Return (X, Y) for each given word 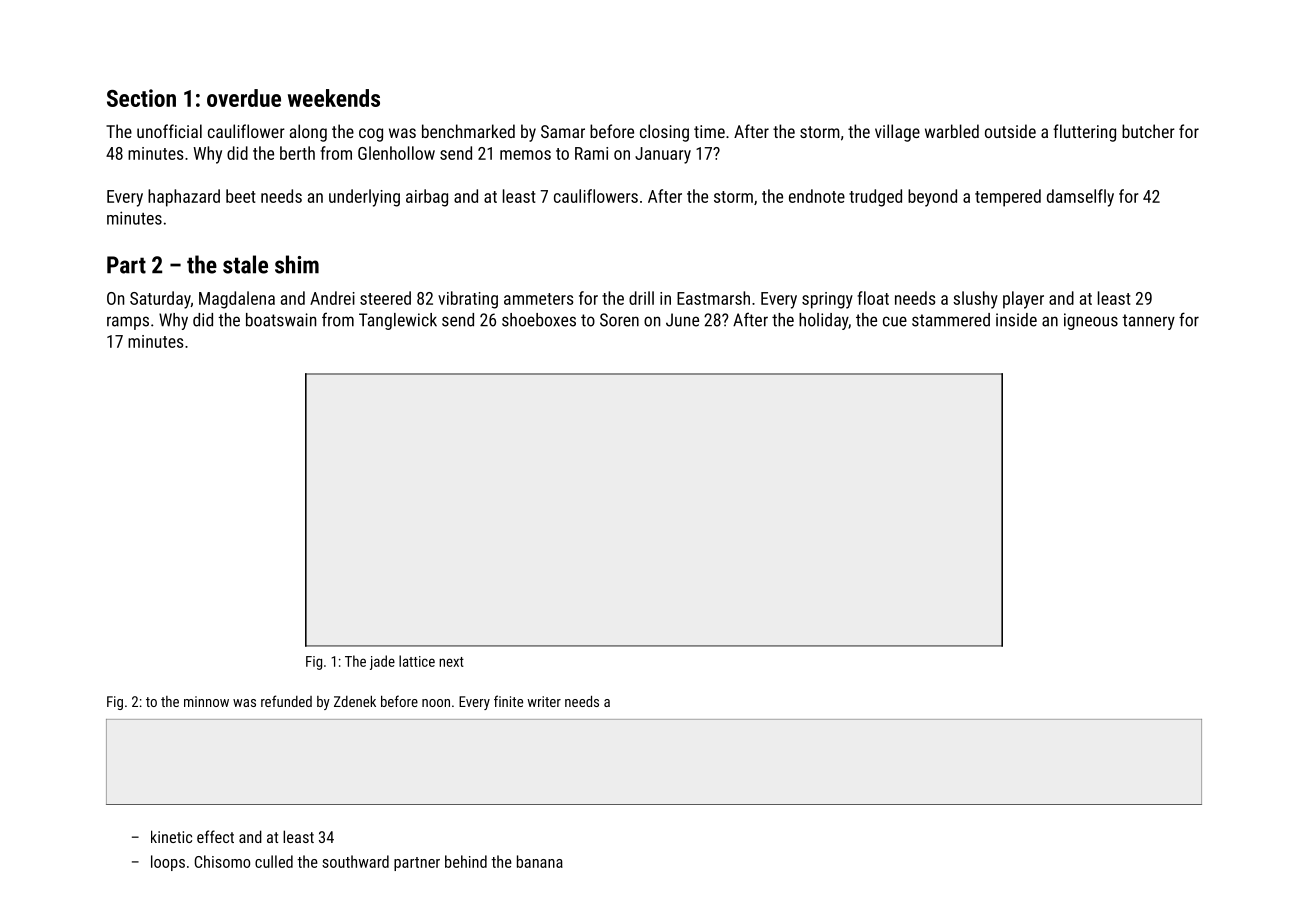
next (451, 662)
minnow (206, 701)
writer (544, 701)
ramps (128, 323)
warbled (952, 131)
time (709, 131)
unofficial (169, 131)
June (682, 320)
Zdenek (355, 701)
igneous (1091, 321)
